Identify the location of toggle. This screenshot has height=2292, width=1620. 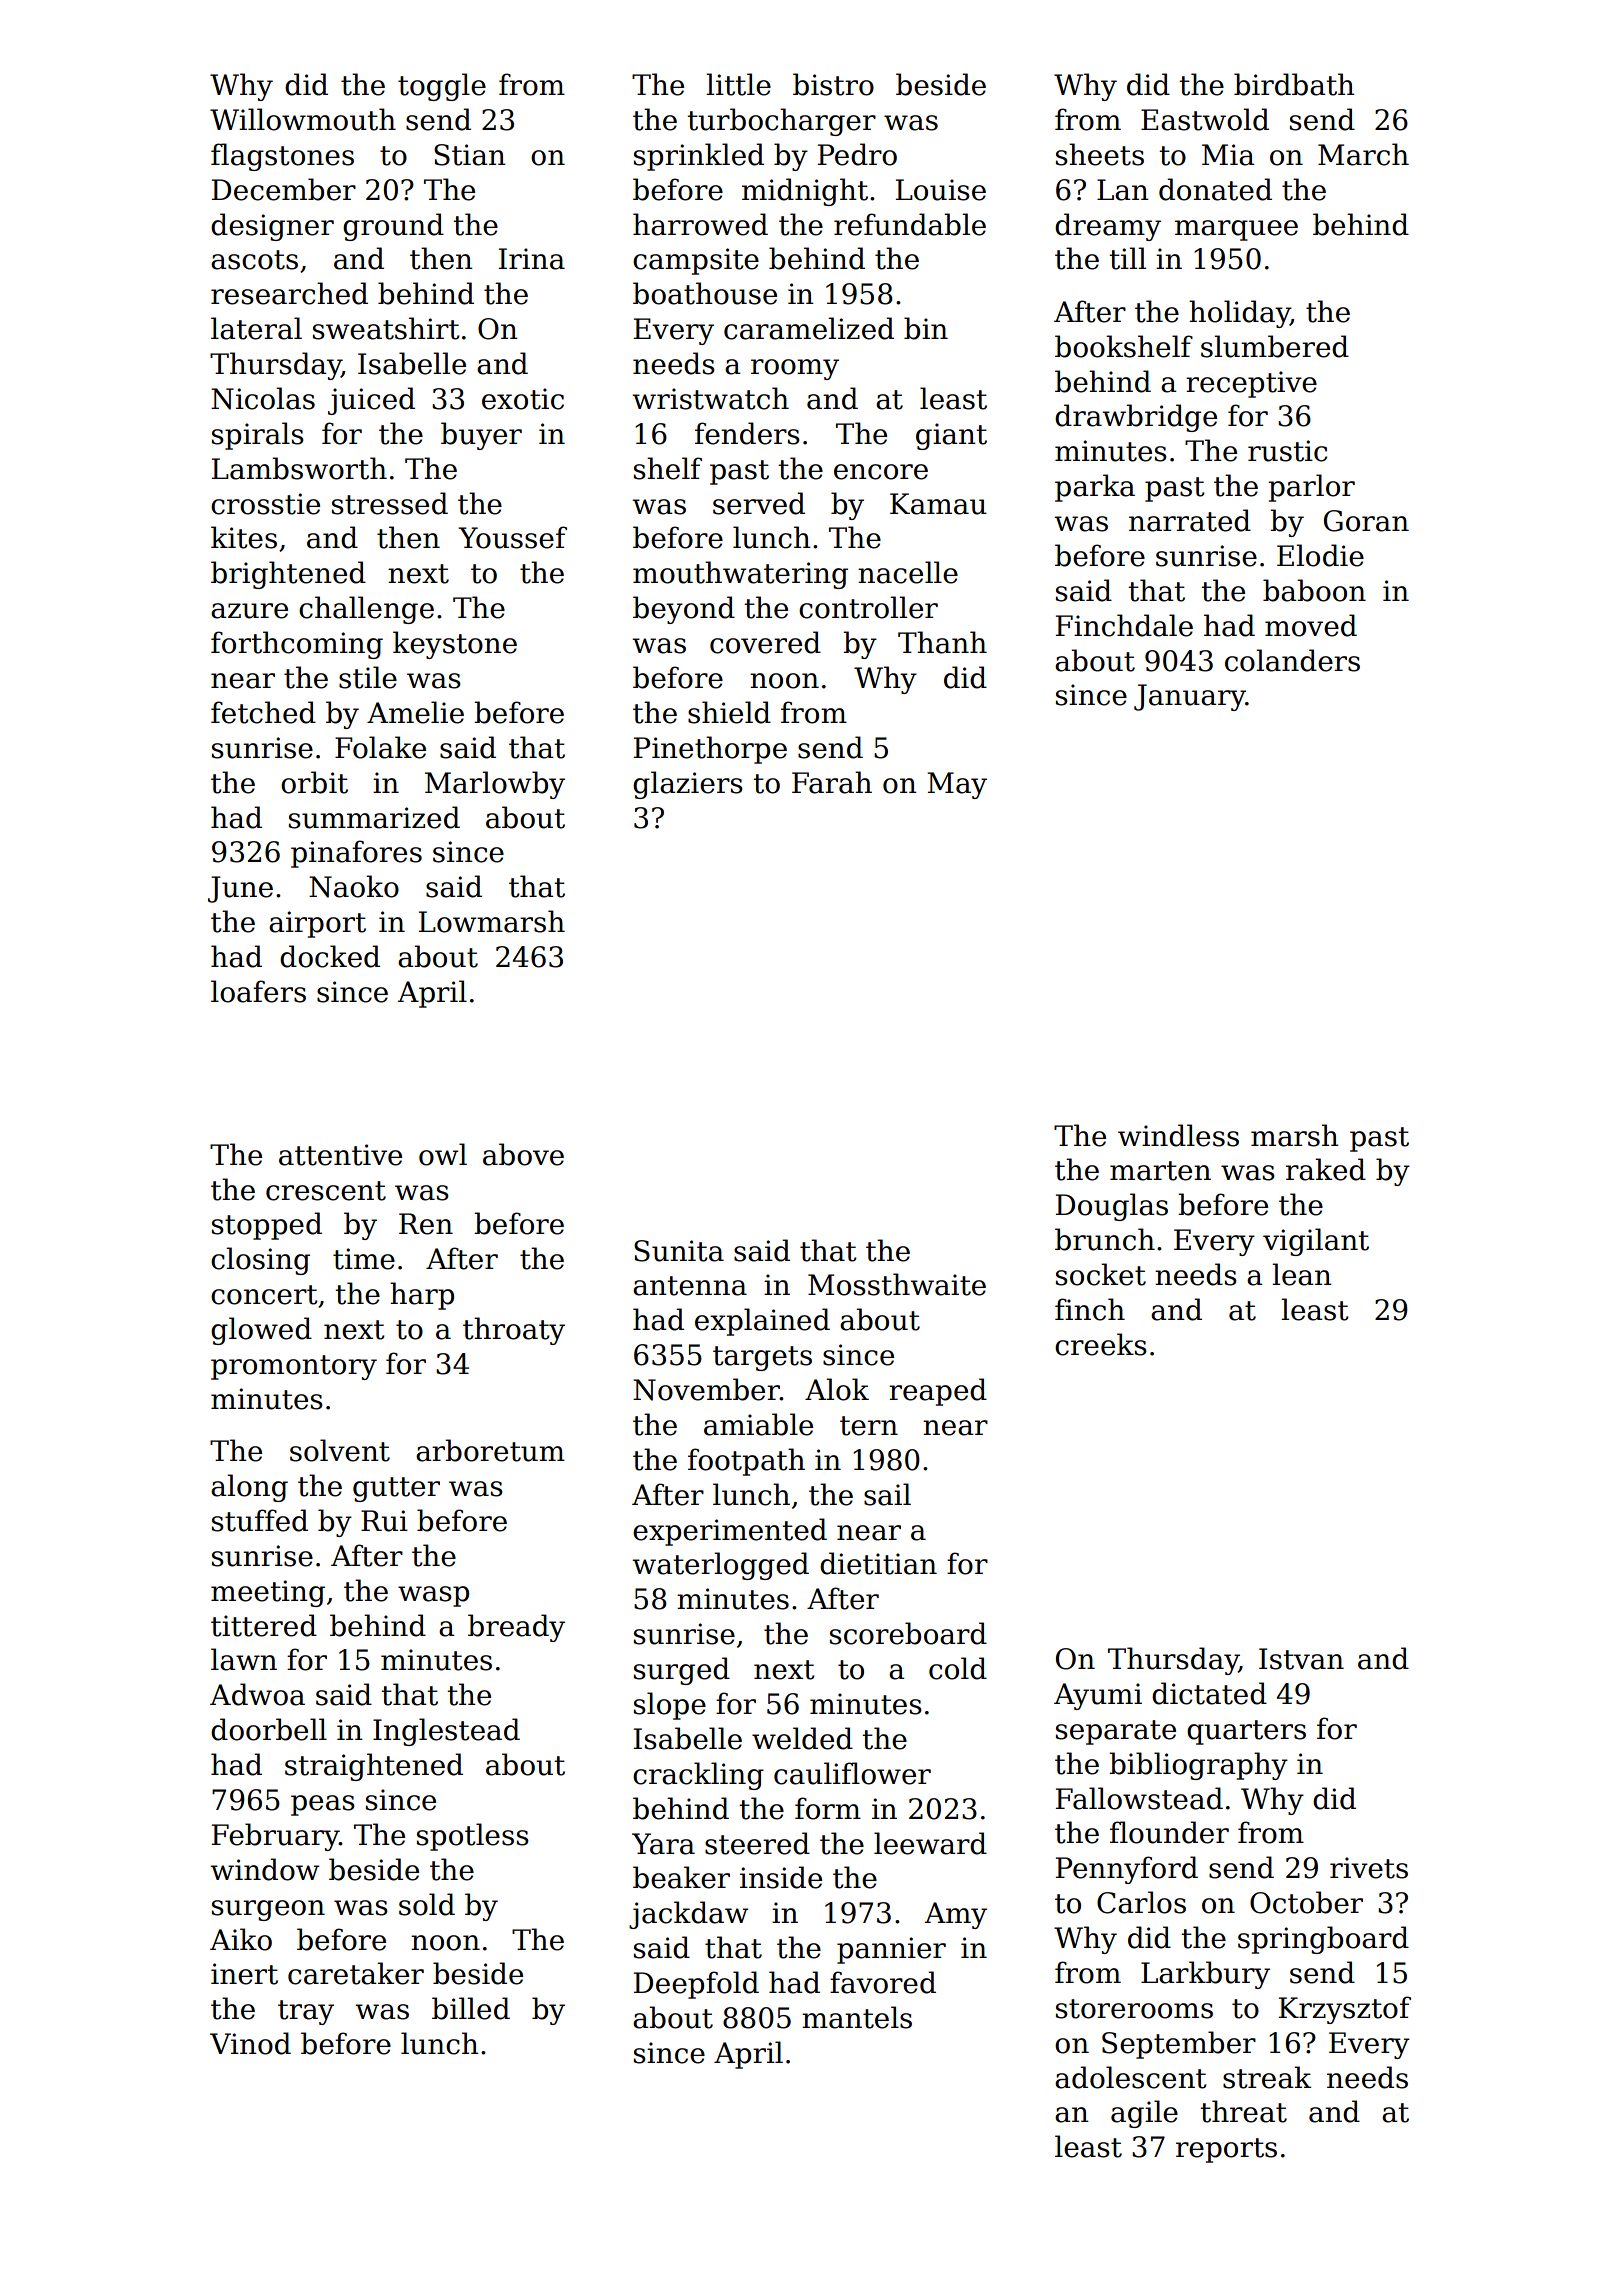
(442, 87).
